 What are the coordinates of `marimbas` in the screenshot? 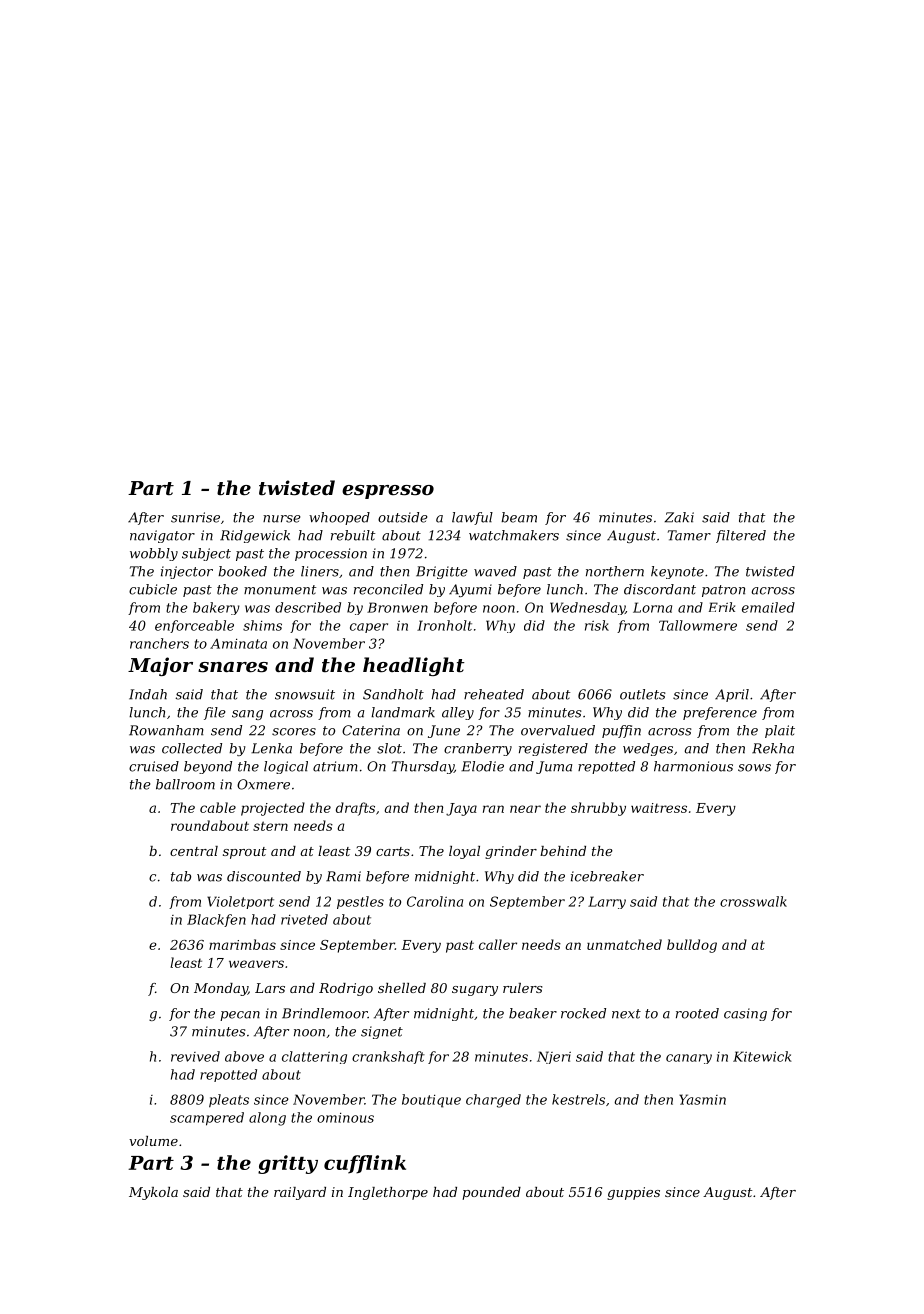 It's located at (242, 944).
